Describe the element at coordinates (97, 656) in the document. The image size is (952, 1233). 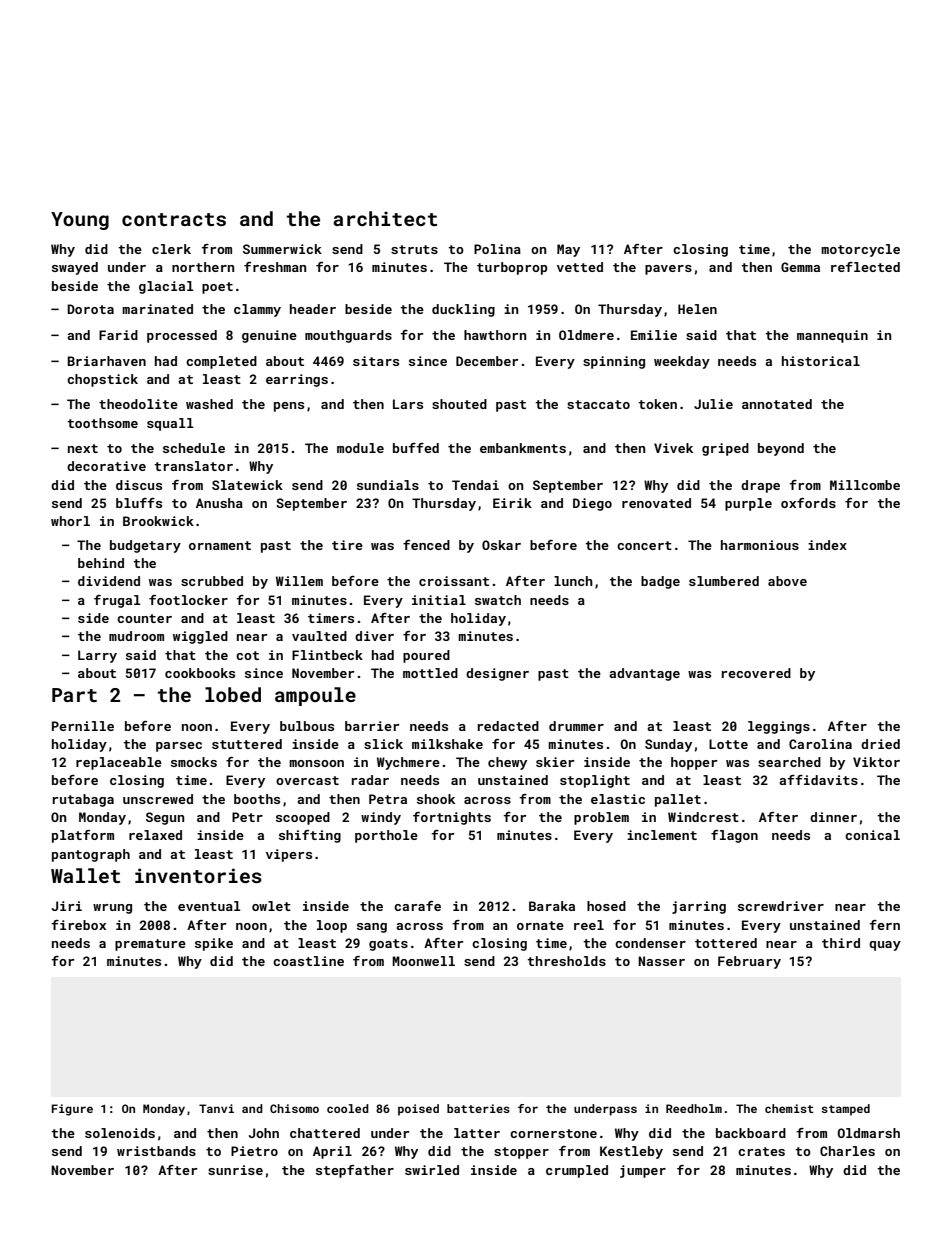
I see `Larry` at that location.
